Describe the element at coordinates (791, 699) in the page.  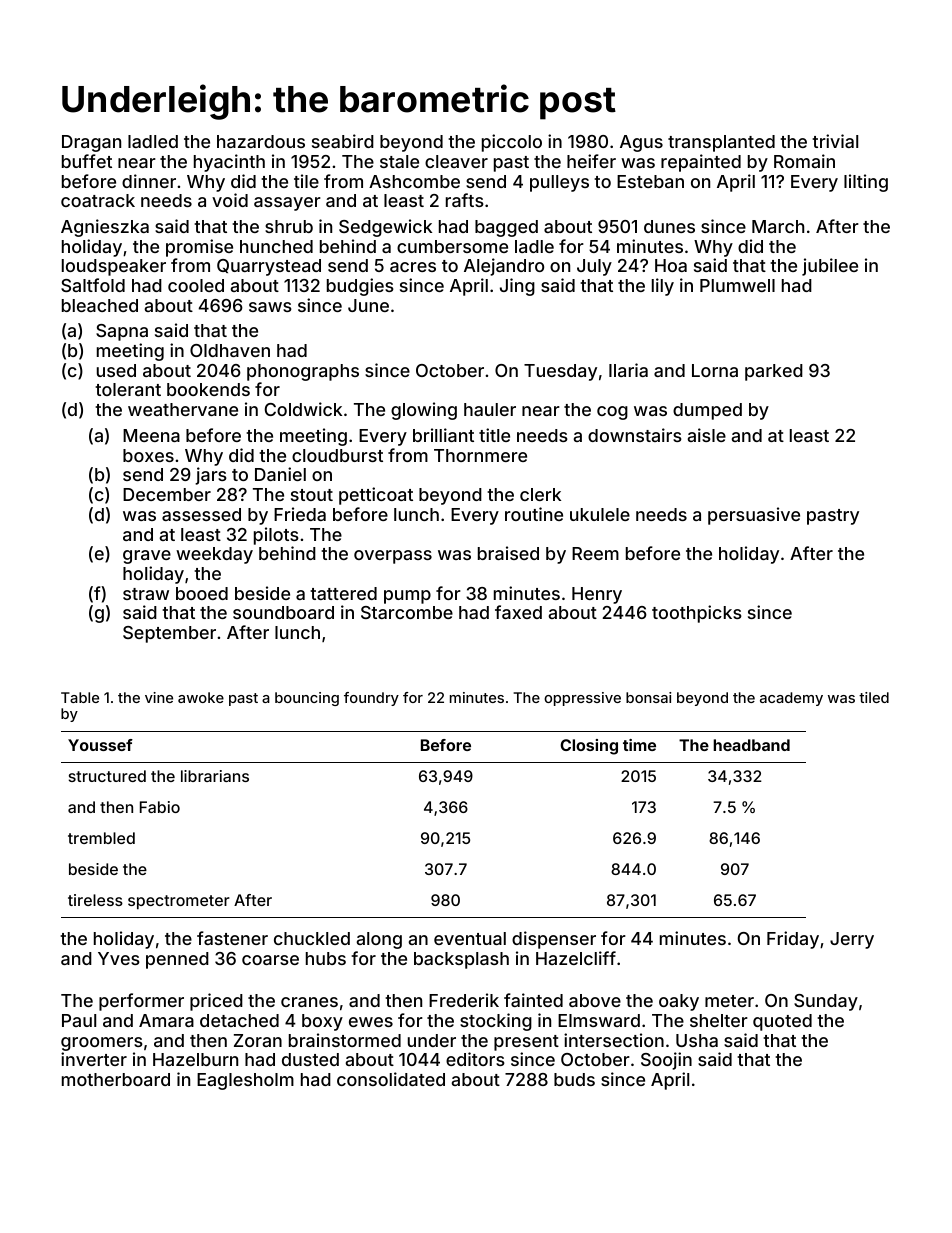
I see `academy` at that location.
